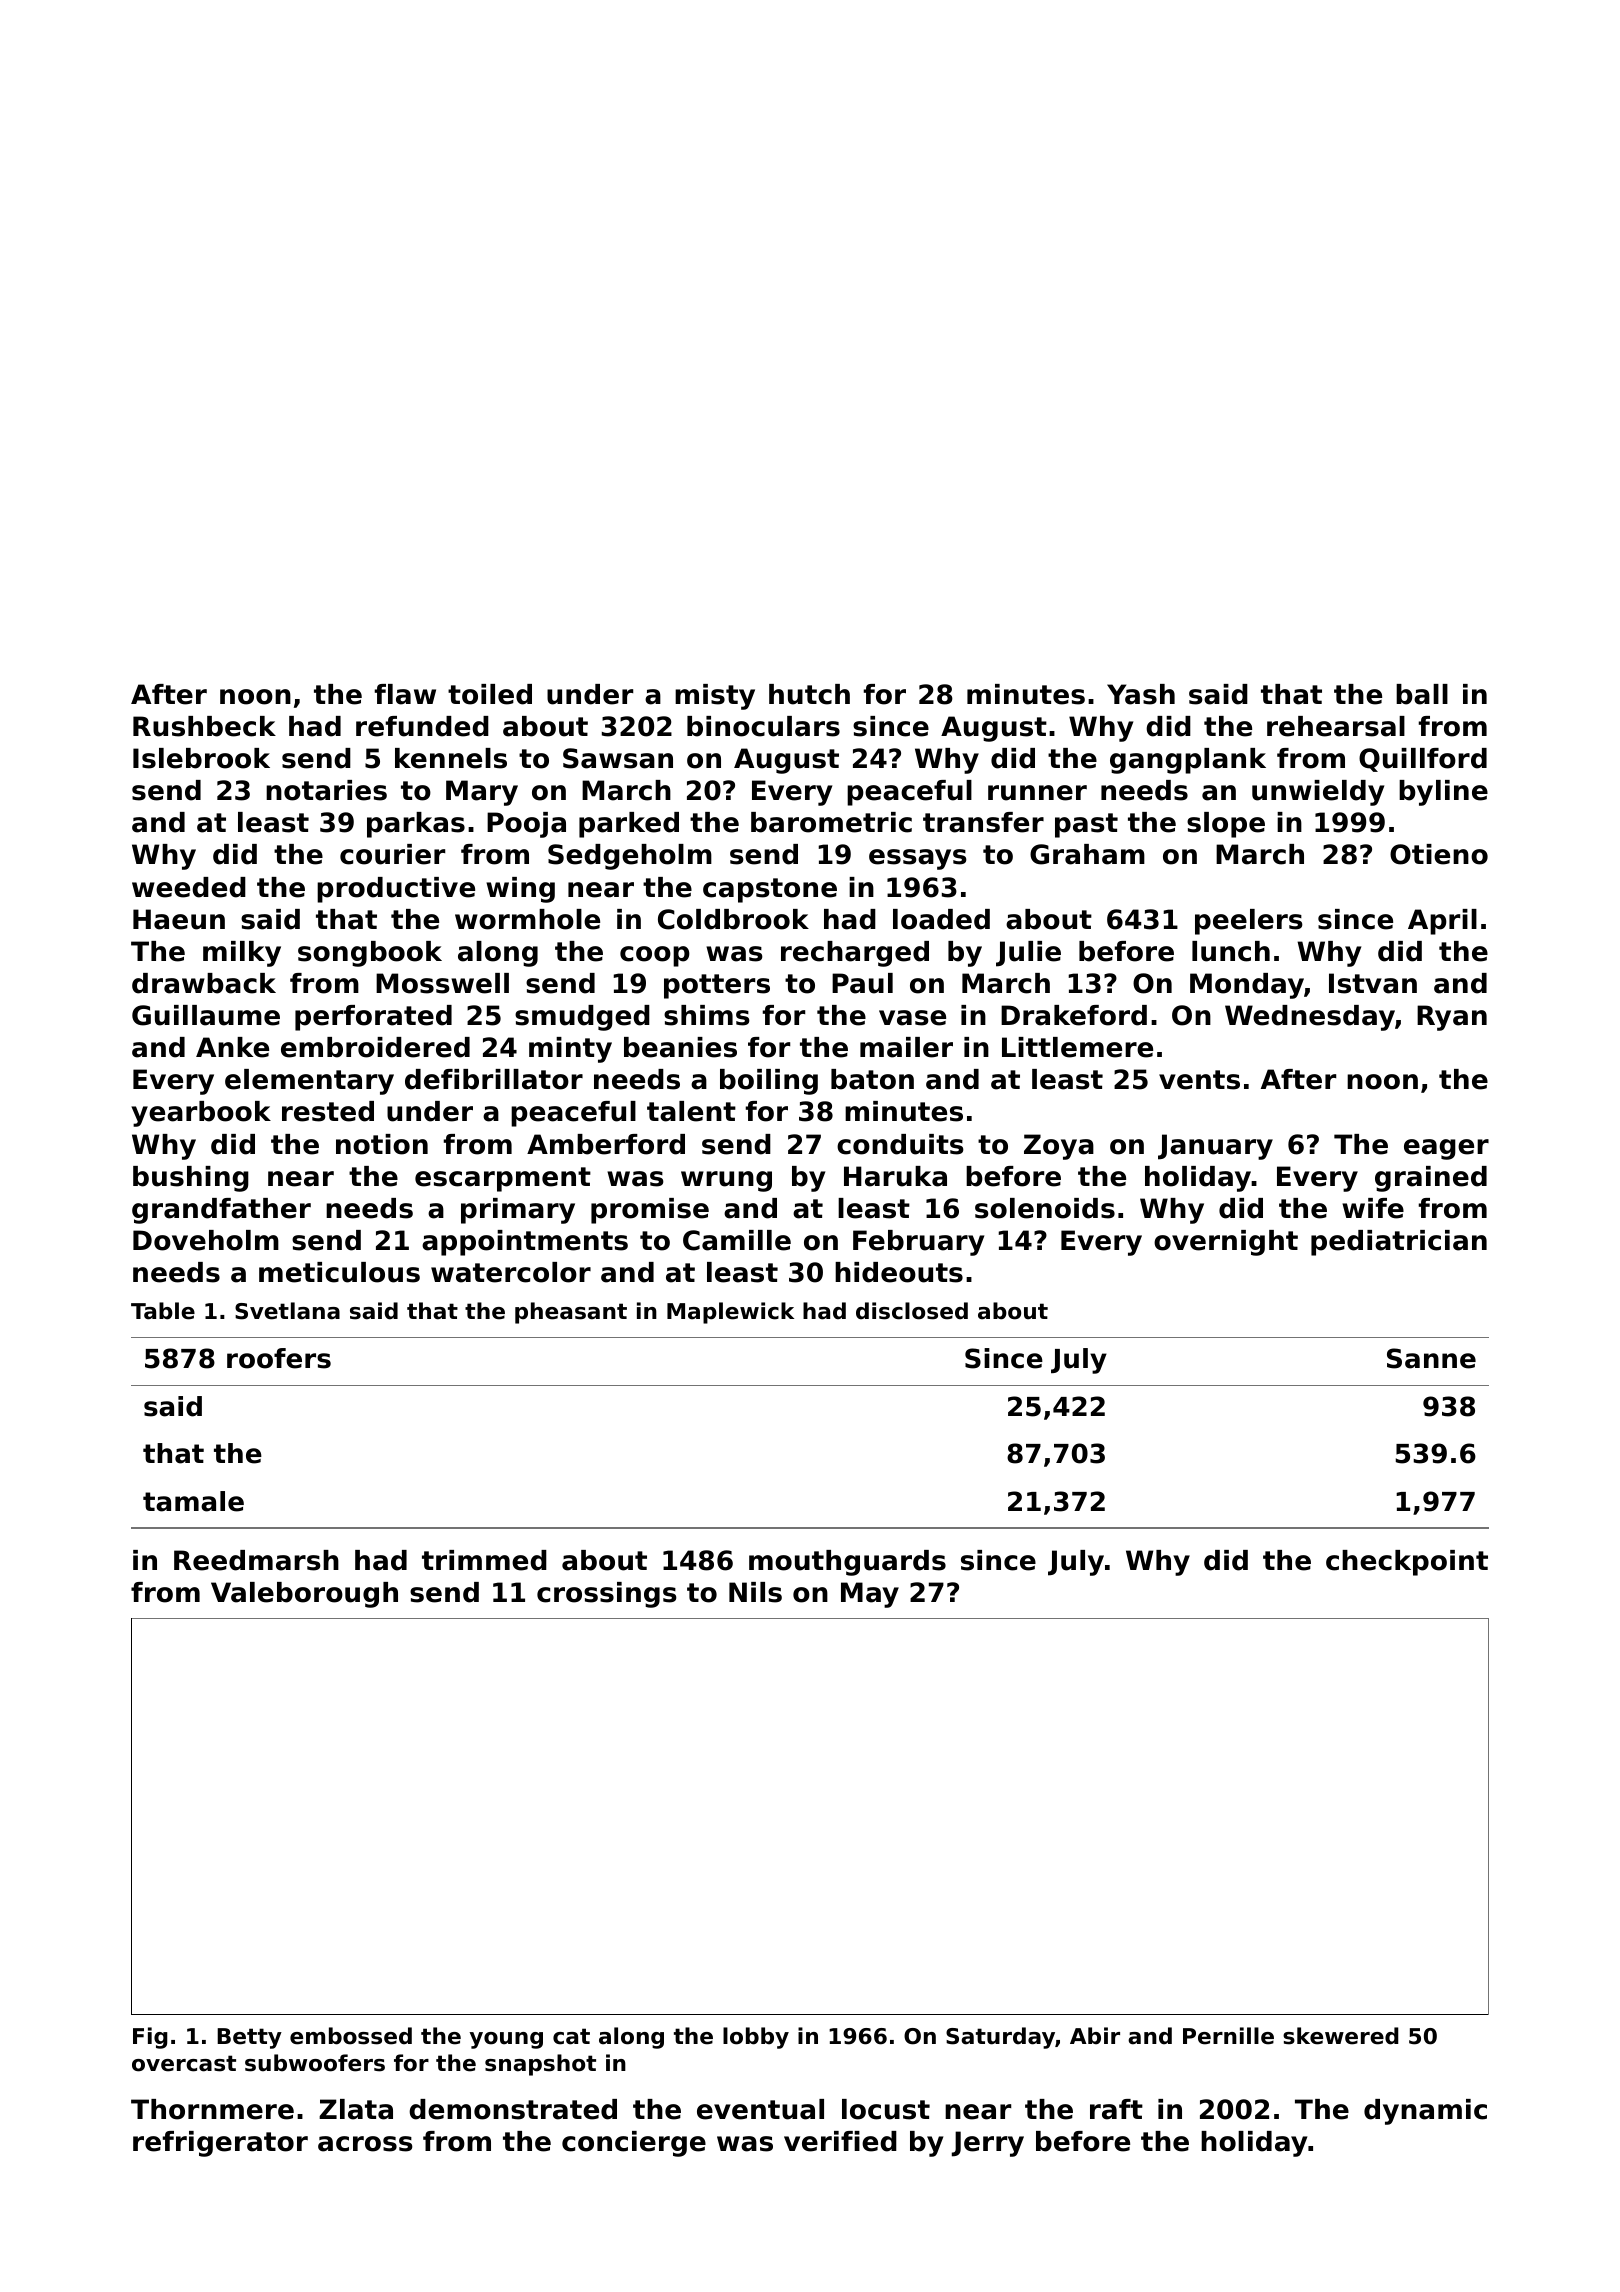 This document has width=1620, height=2292. I want to click on meticulous, so click(339, 1272).
